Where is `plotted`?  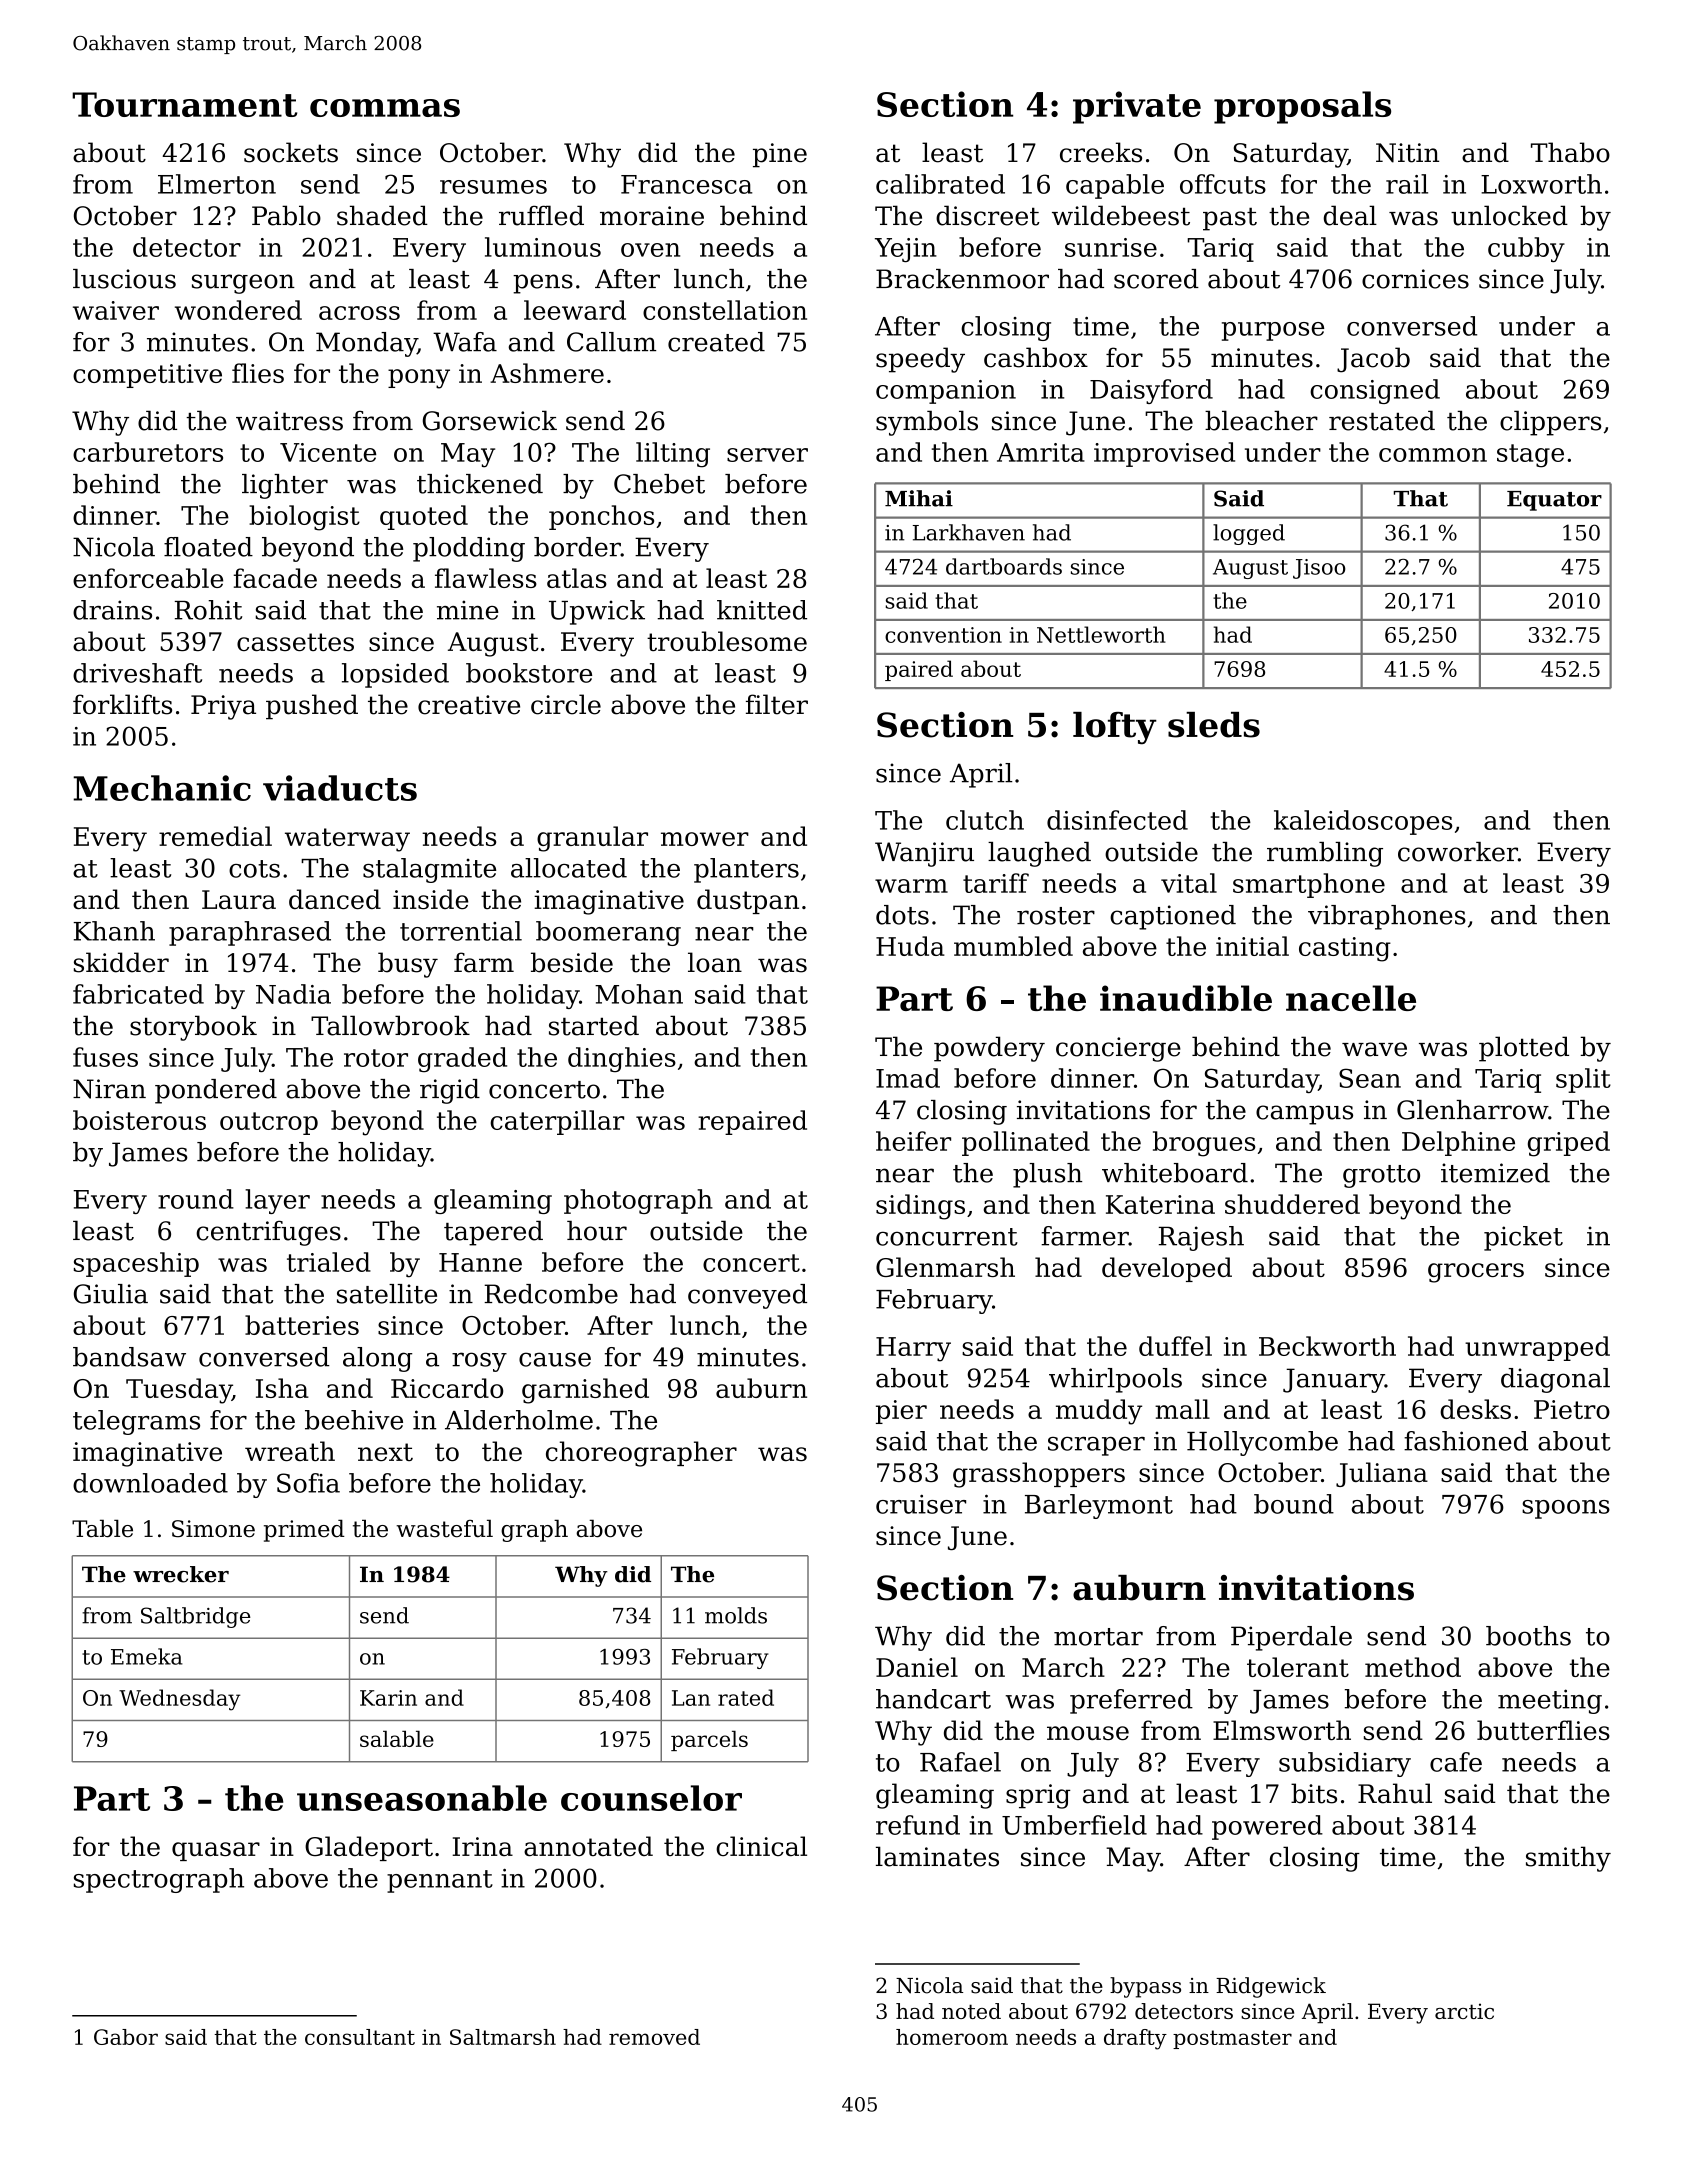
plotted is located at coordinates (1524, 1049).
